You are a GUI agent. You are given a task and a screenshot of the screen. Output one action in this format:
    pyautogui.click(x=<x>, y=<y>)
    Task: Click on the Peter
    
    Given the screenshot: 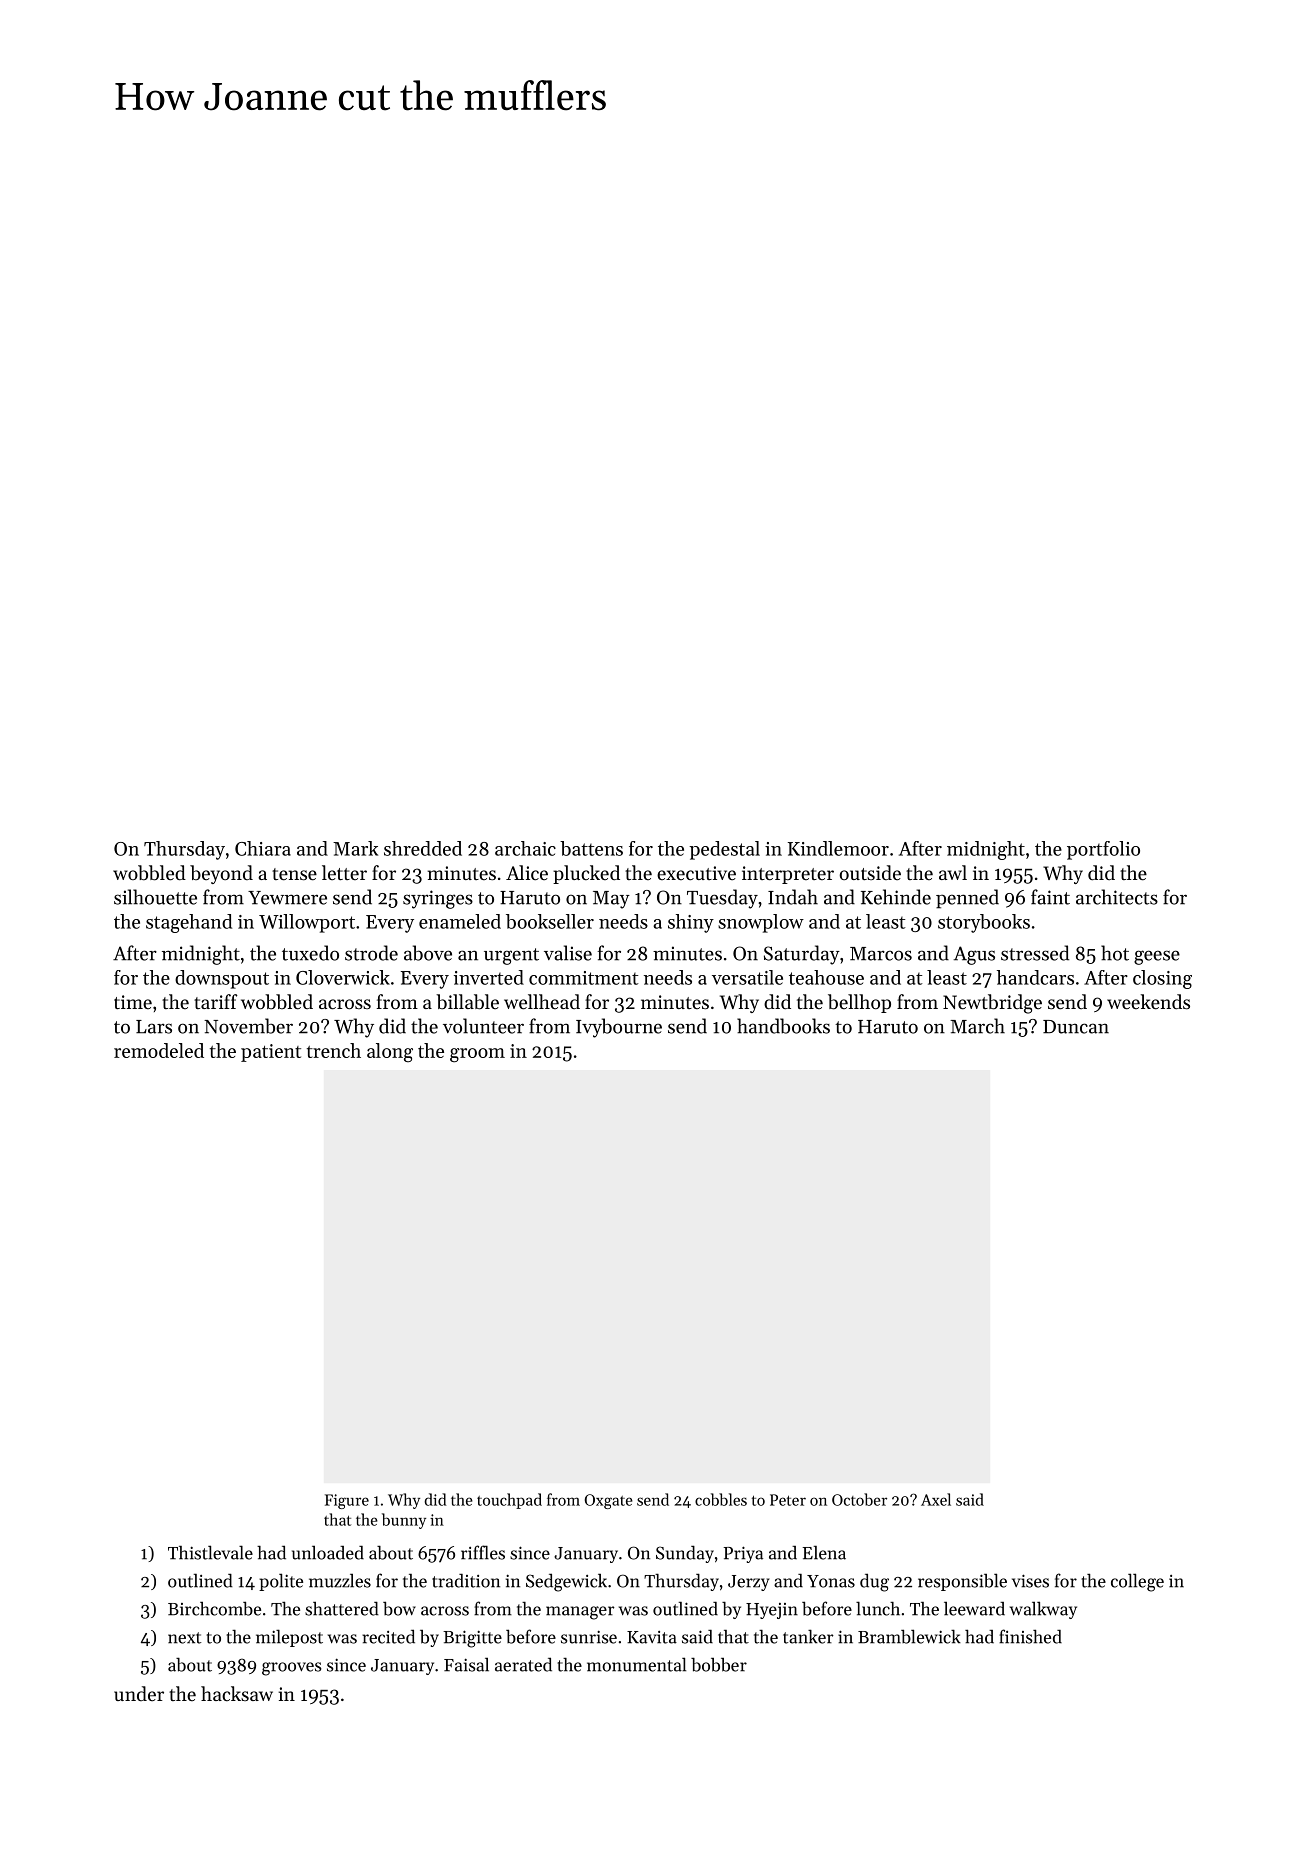 What is the action you would take?
    pyautogui.click(x=788, y=1500)
